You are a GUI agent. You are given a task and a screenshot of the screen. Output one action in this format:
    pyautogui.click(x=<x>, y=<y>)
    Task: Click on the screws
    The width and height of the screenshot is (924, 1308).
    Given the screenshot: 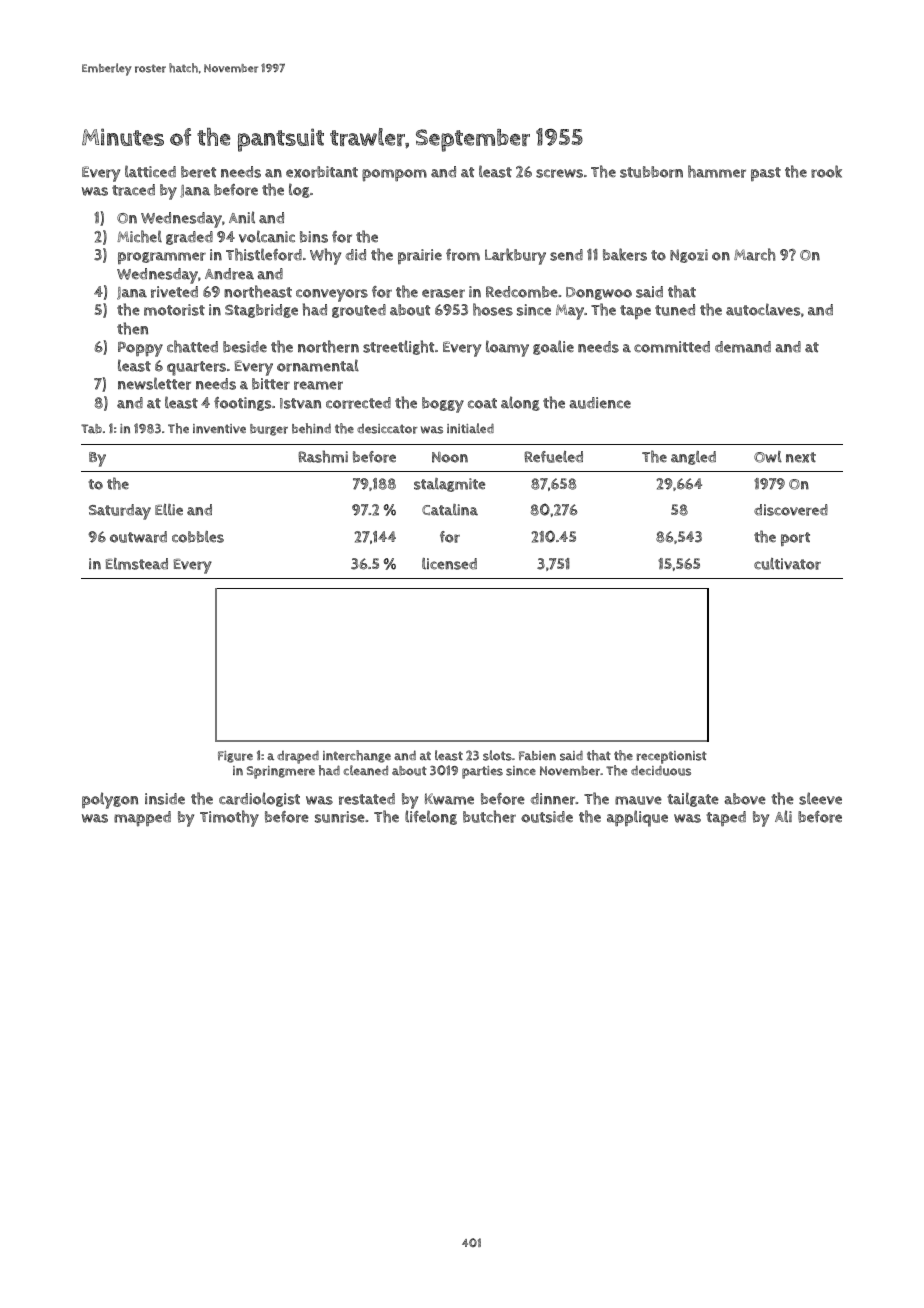 What is the action you would take?
    pyautogui.click(x=559, y=173)
